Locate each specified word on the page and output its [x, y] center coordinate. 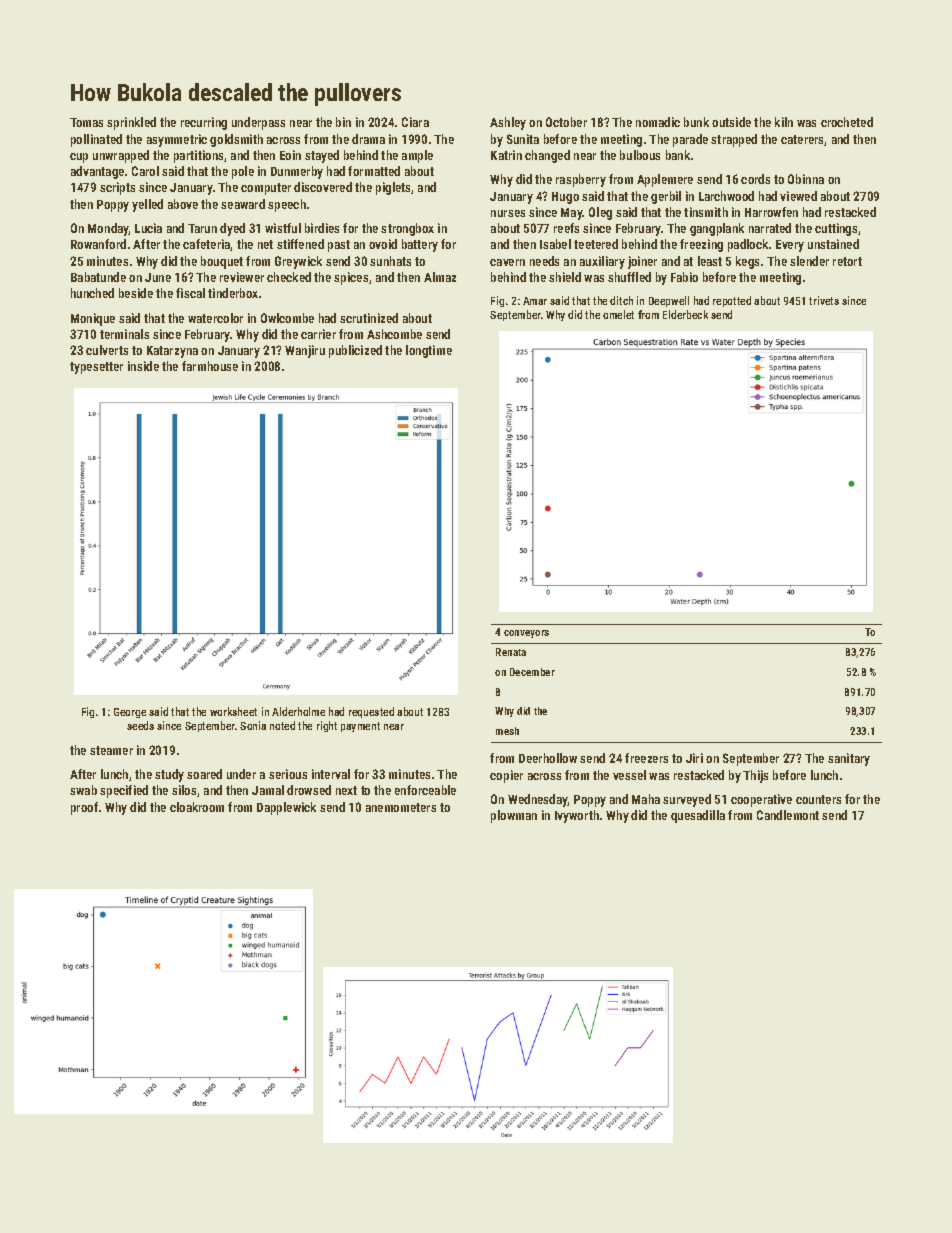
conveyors [526, 634]
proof [84, 808]
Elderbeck [685, 314]
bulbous [640, 155]
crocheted [847, 122]
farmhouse [210, 366]
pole [243, 172]
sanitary [849, 759]
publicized [355, 351]
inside [143, 366]
